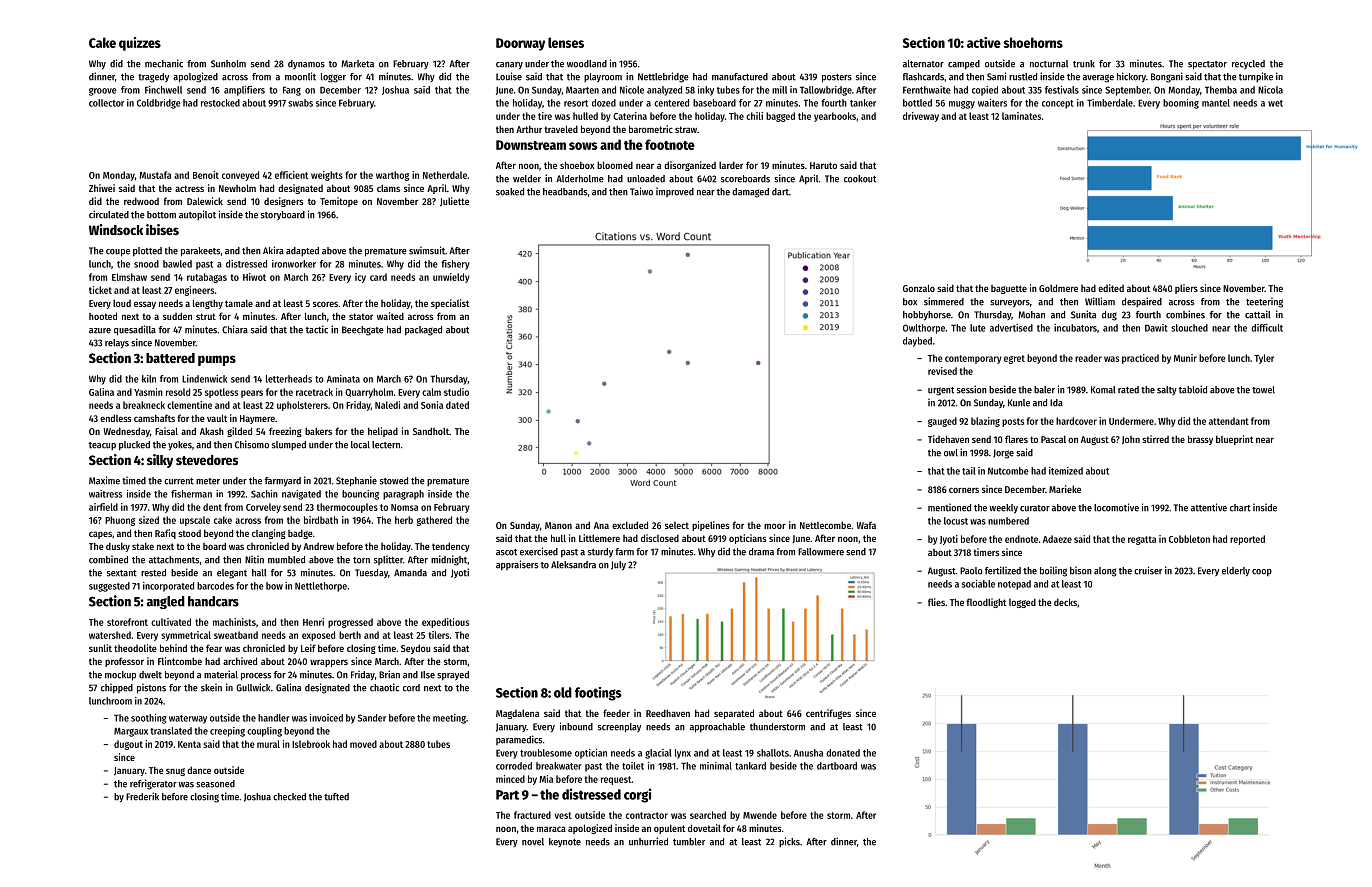 Image resolution: width=1372 pixels, height=887 pixels. I want to click on Quarryholm, so click(369, 393).
